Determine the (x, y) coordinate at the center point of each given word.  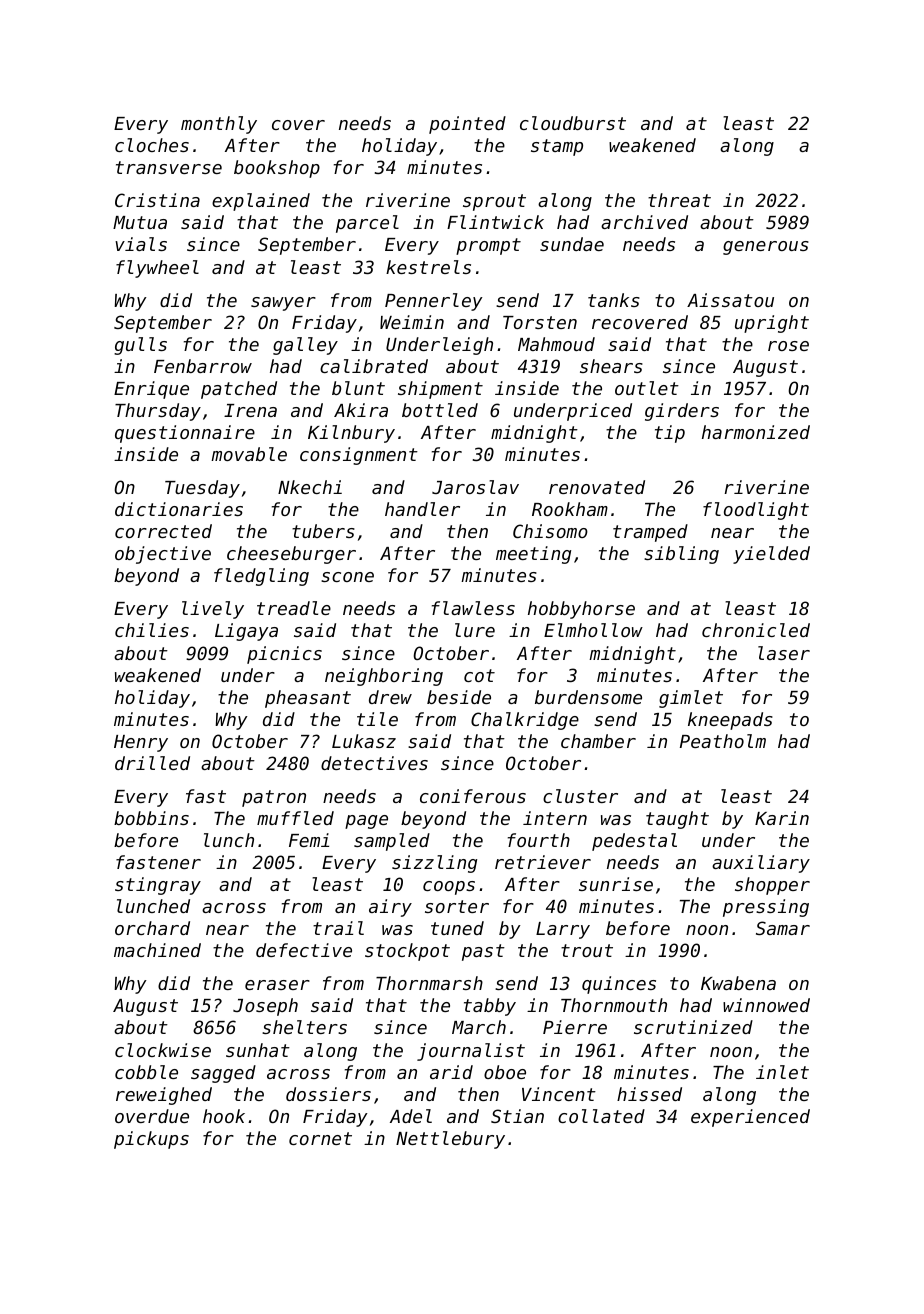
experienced (750, 1118)
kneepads (730, 721)
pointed (467, 125)
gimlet (691, 699)
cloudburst (573, 123)
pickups (151, 1140)
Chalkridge (525, 721)
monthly (219, 125)
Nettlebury (450, 1140)
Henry (141, 743)
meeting (533, 555)
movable (249, 454)
